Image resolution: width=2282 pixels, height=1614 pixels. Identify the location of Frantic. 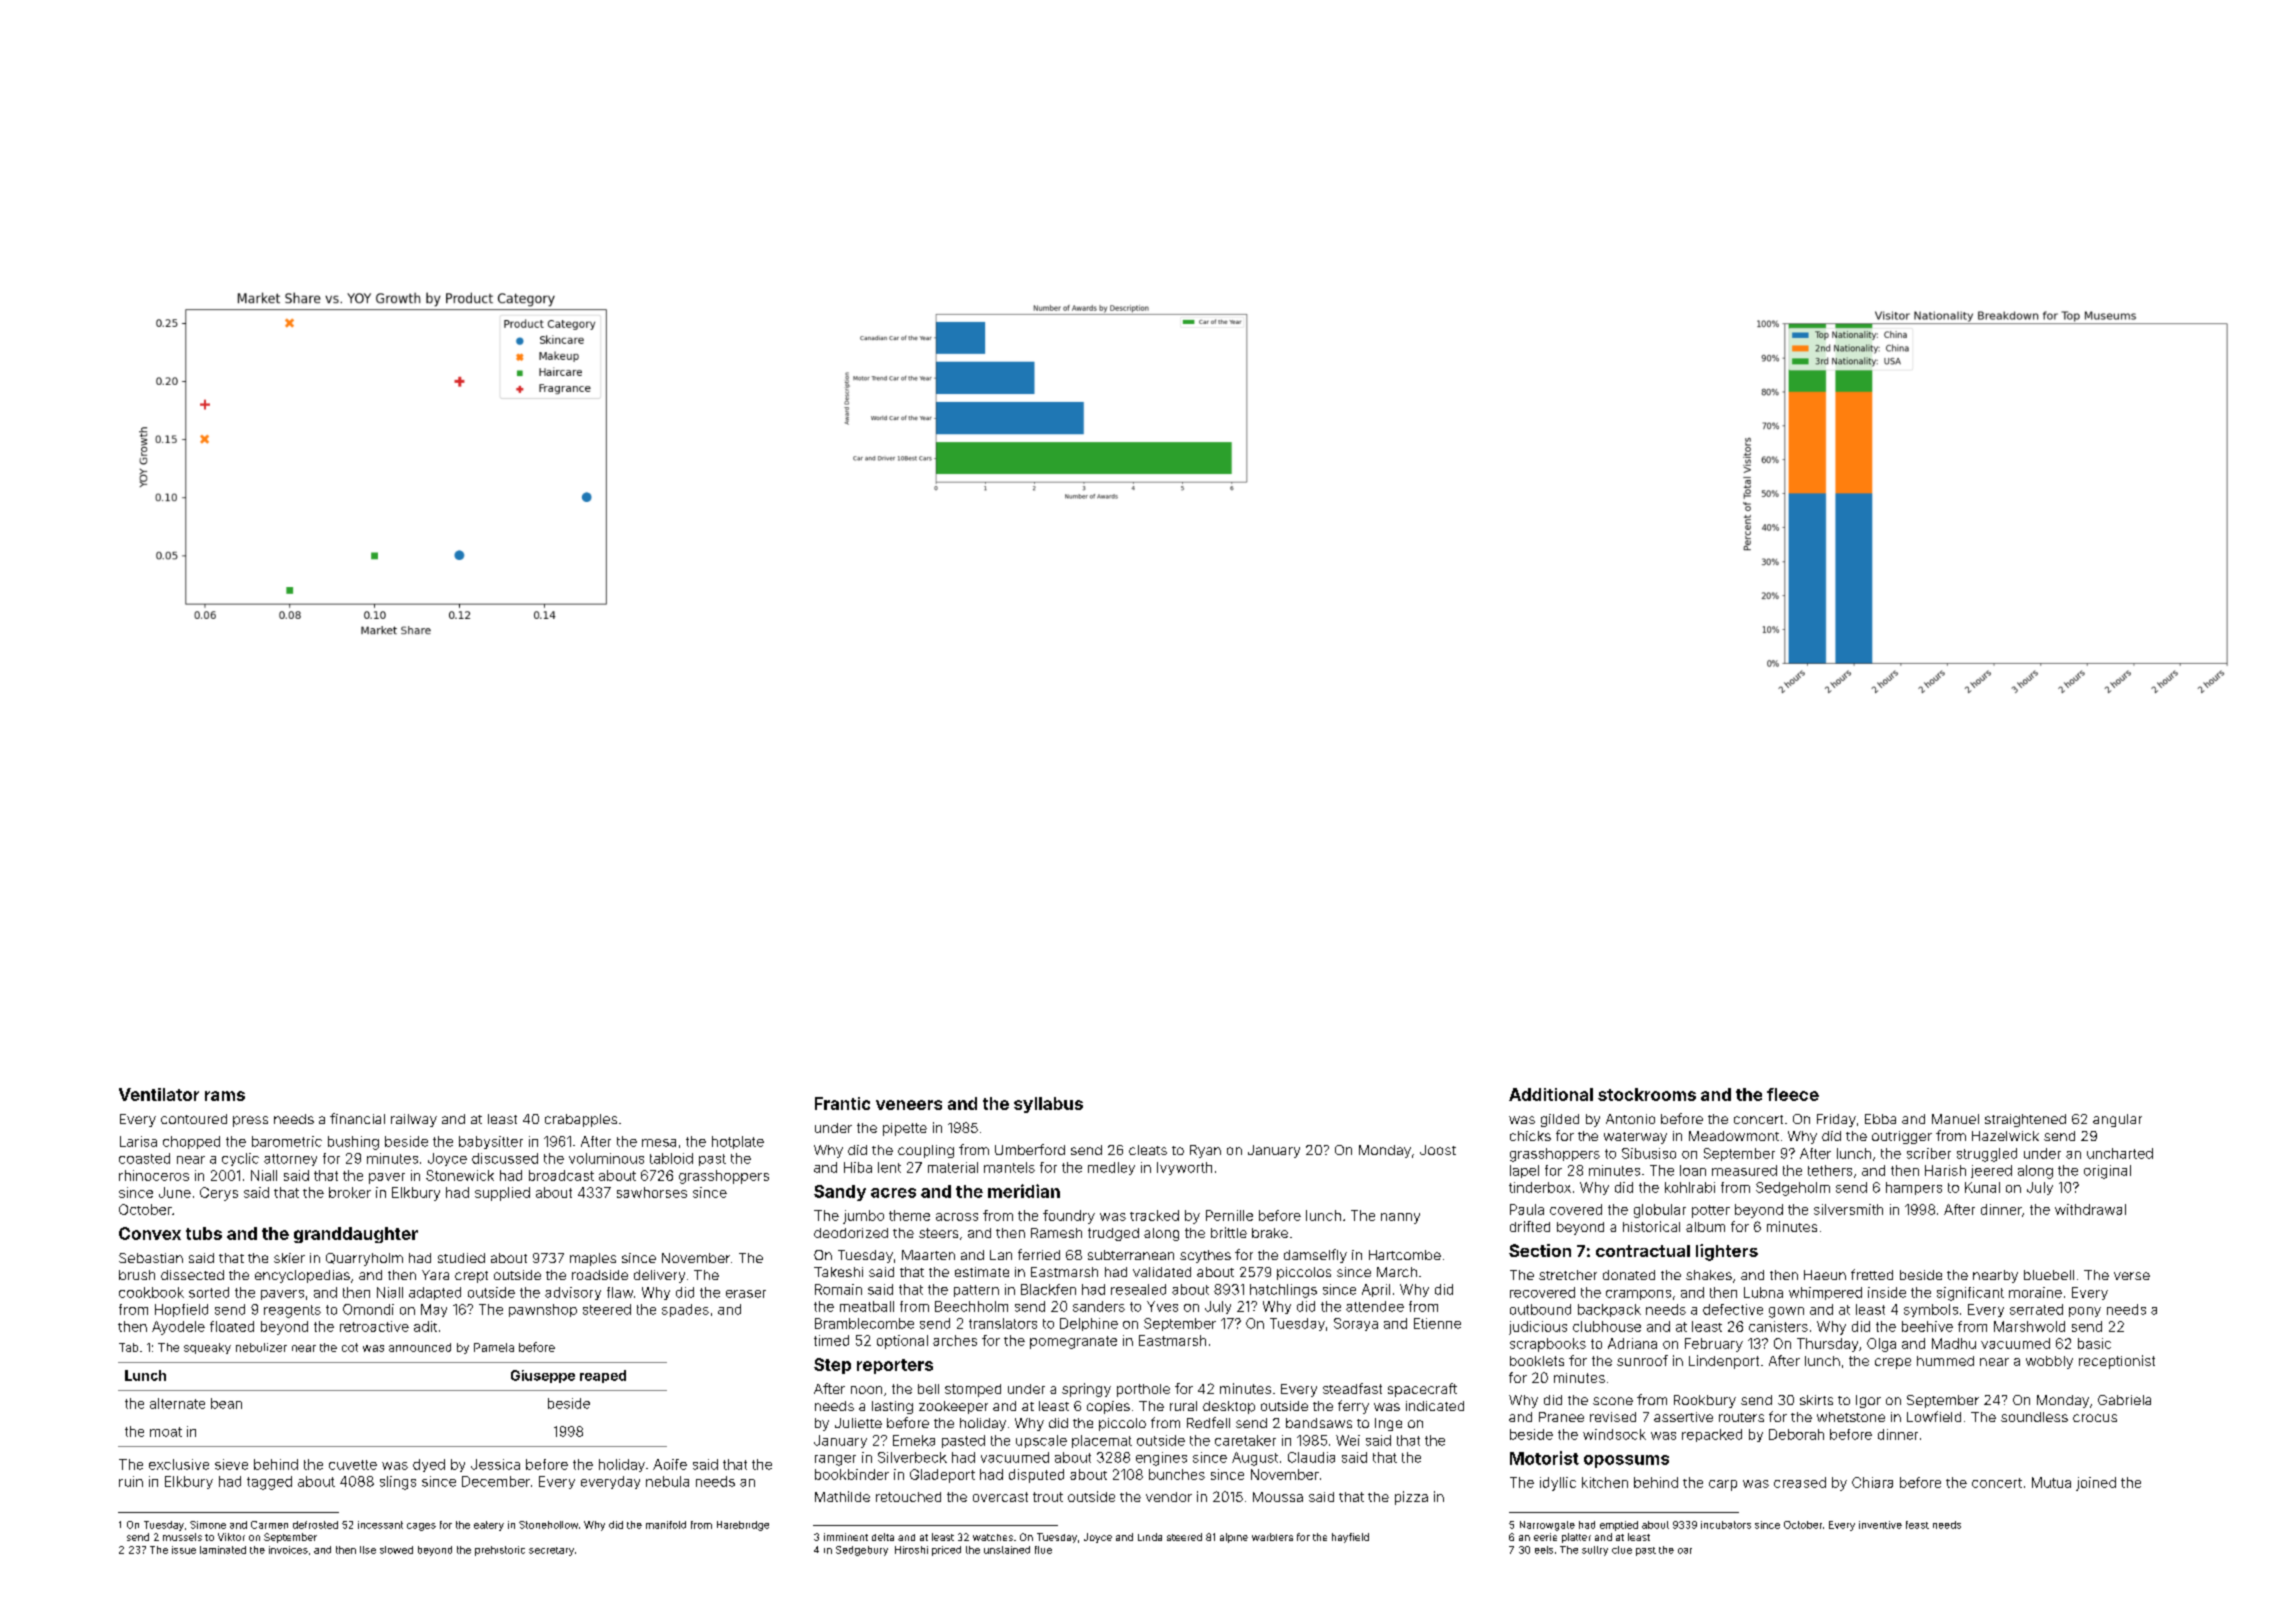
(842, 1103).
